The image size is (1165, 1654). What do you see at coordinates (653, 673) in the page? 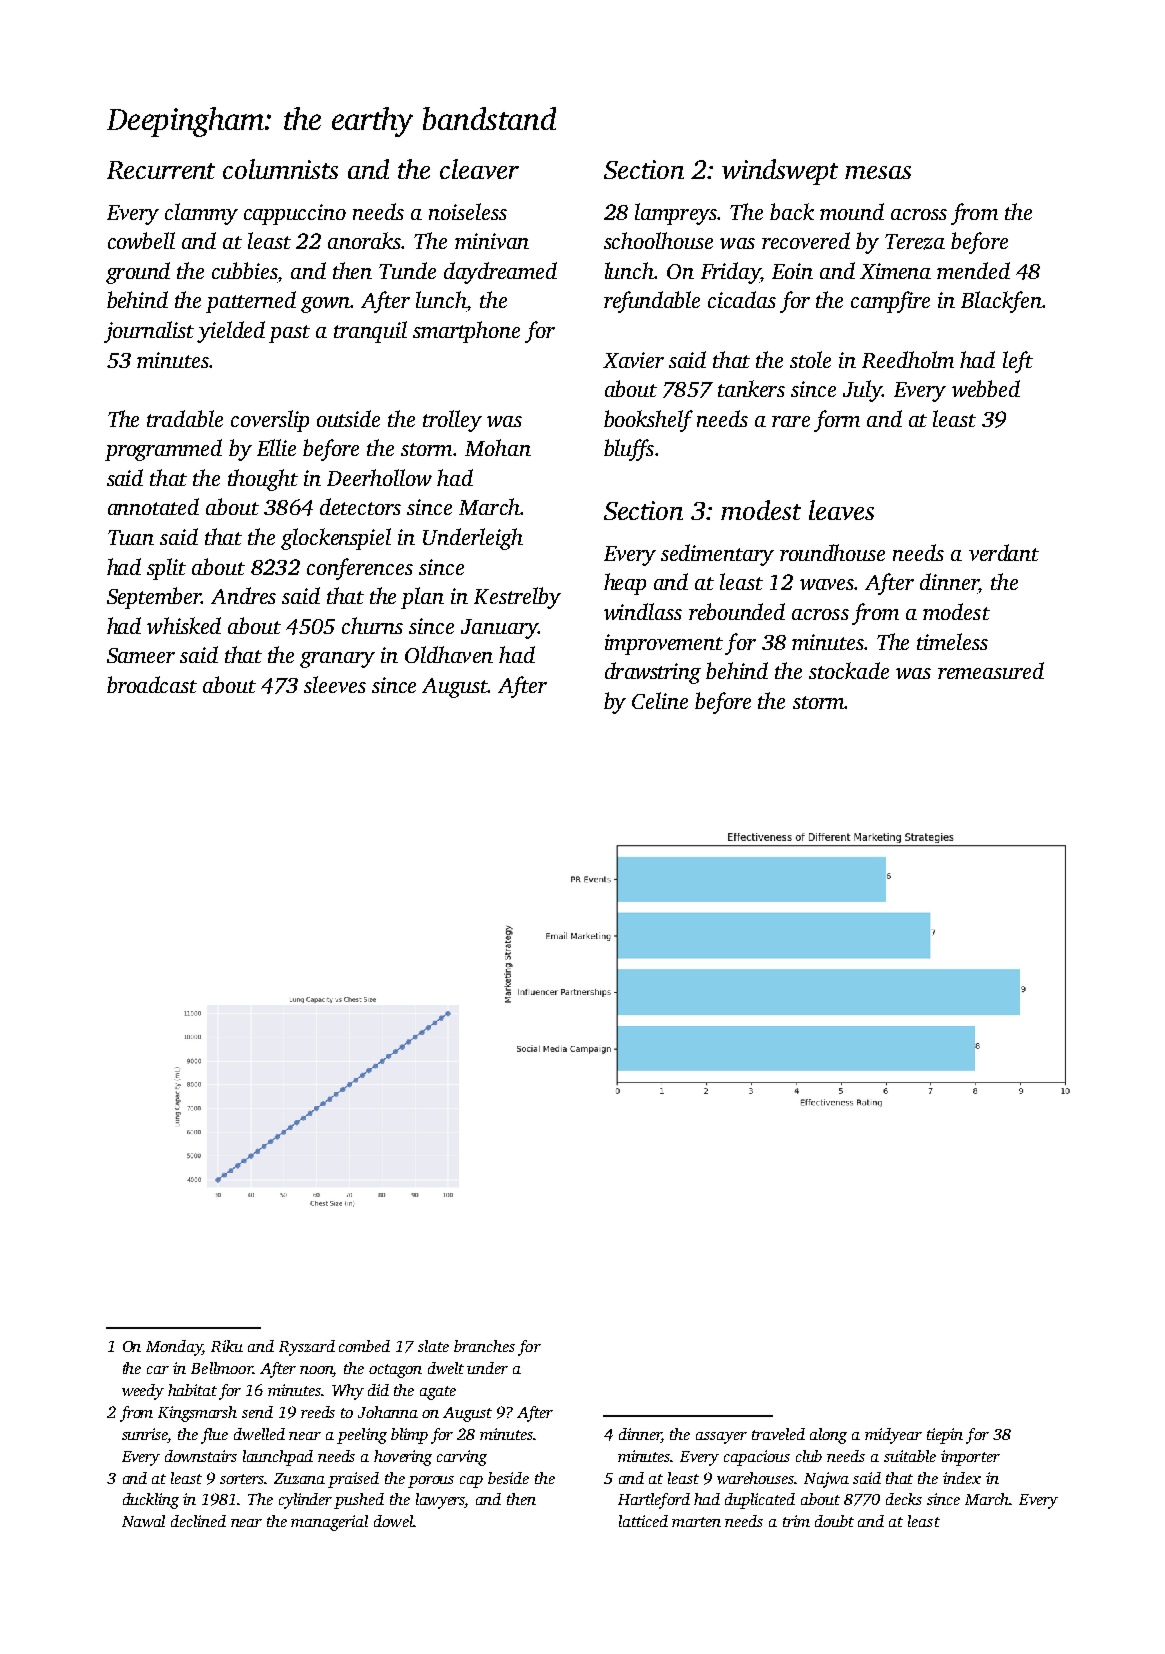
I see `drawstring` at bounding box center [653, 673].
